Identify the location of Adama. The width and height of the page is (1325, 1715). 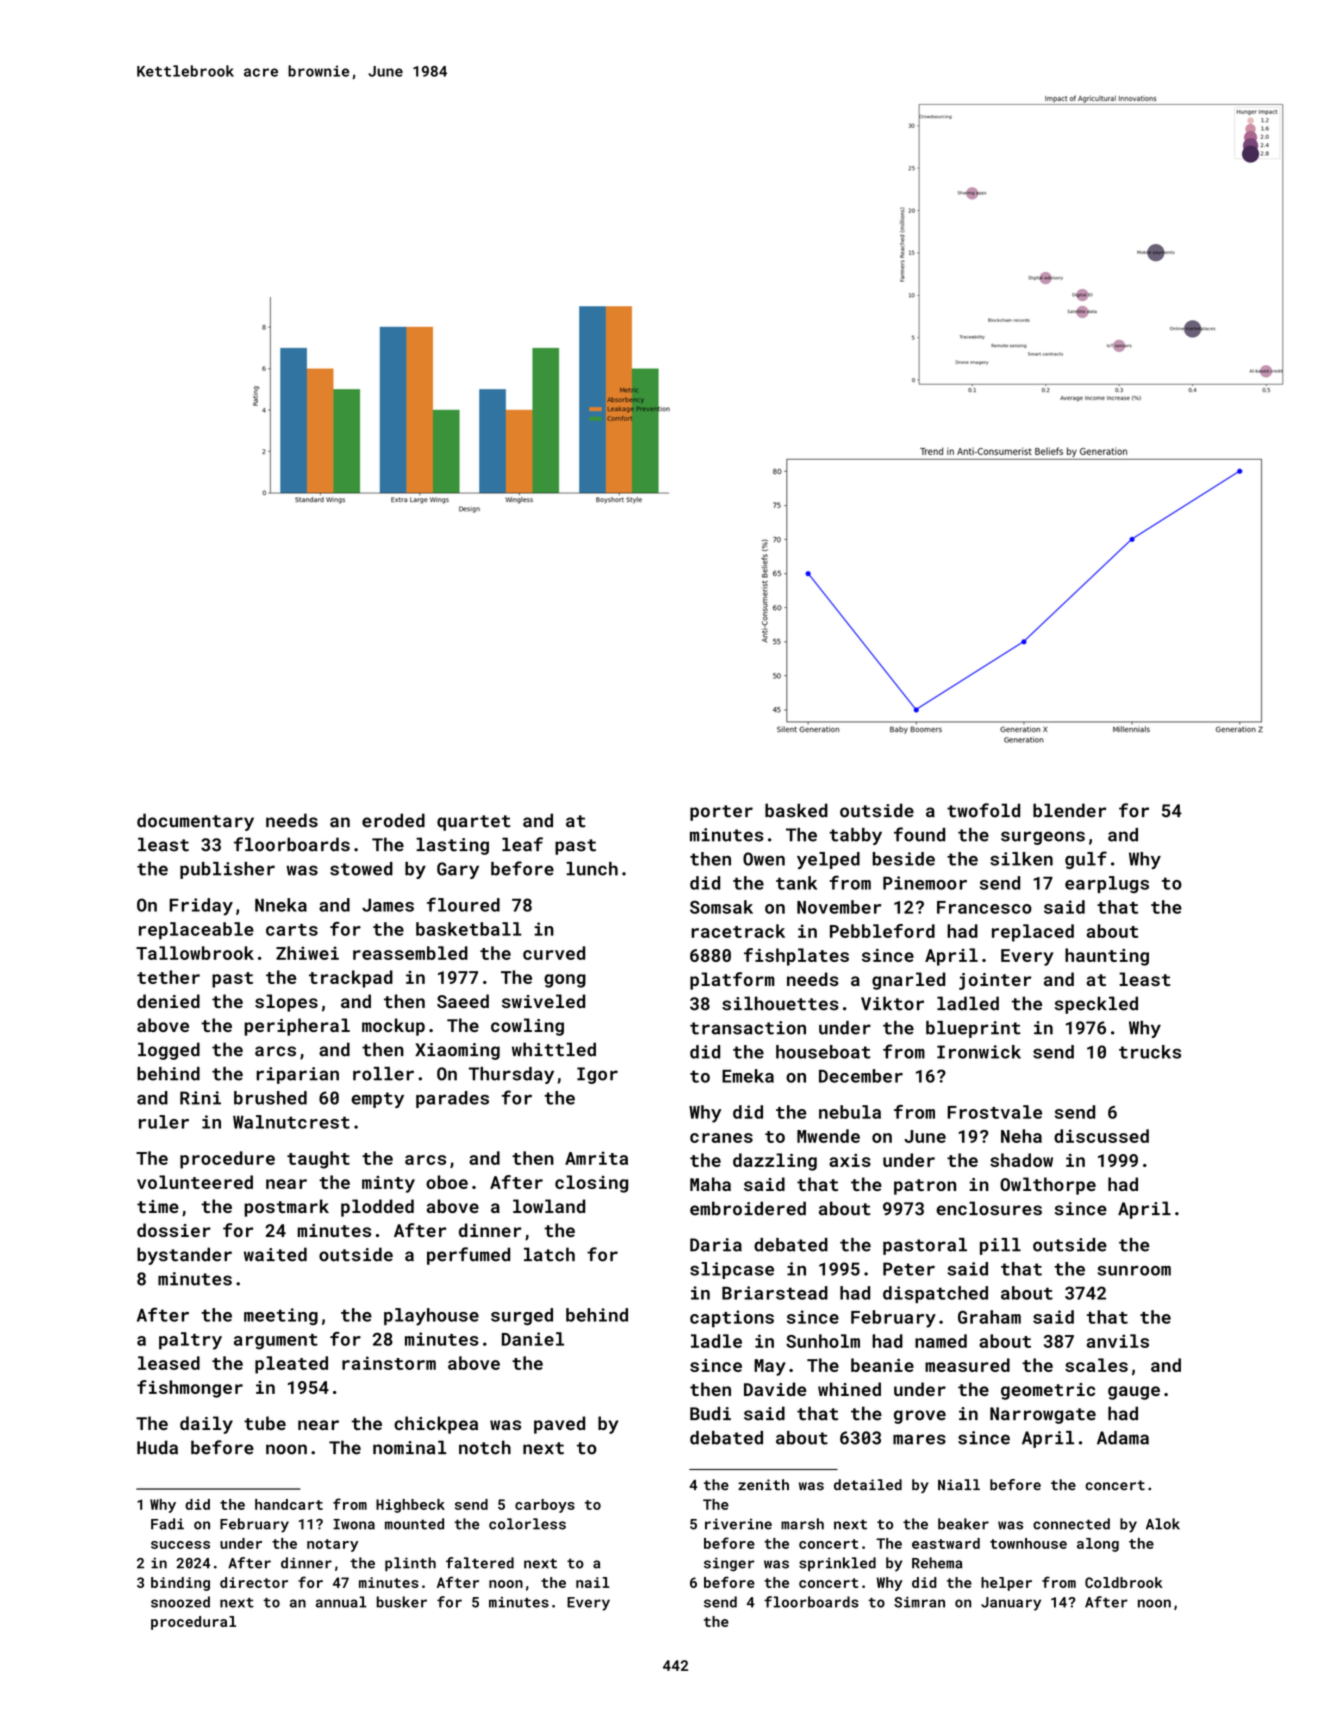
(1123, 1438).
